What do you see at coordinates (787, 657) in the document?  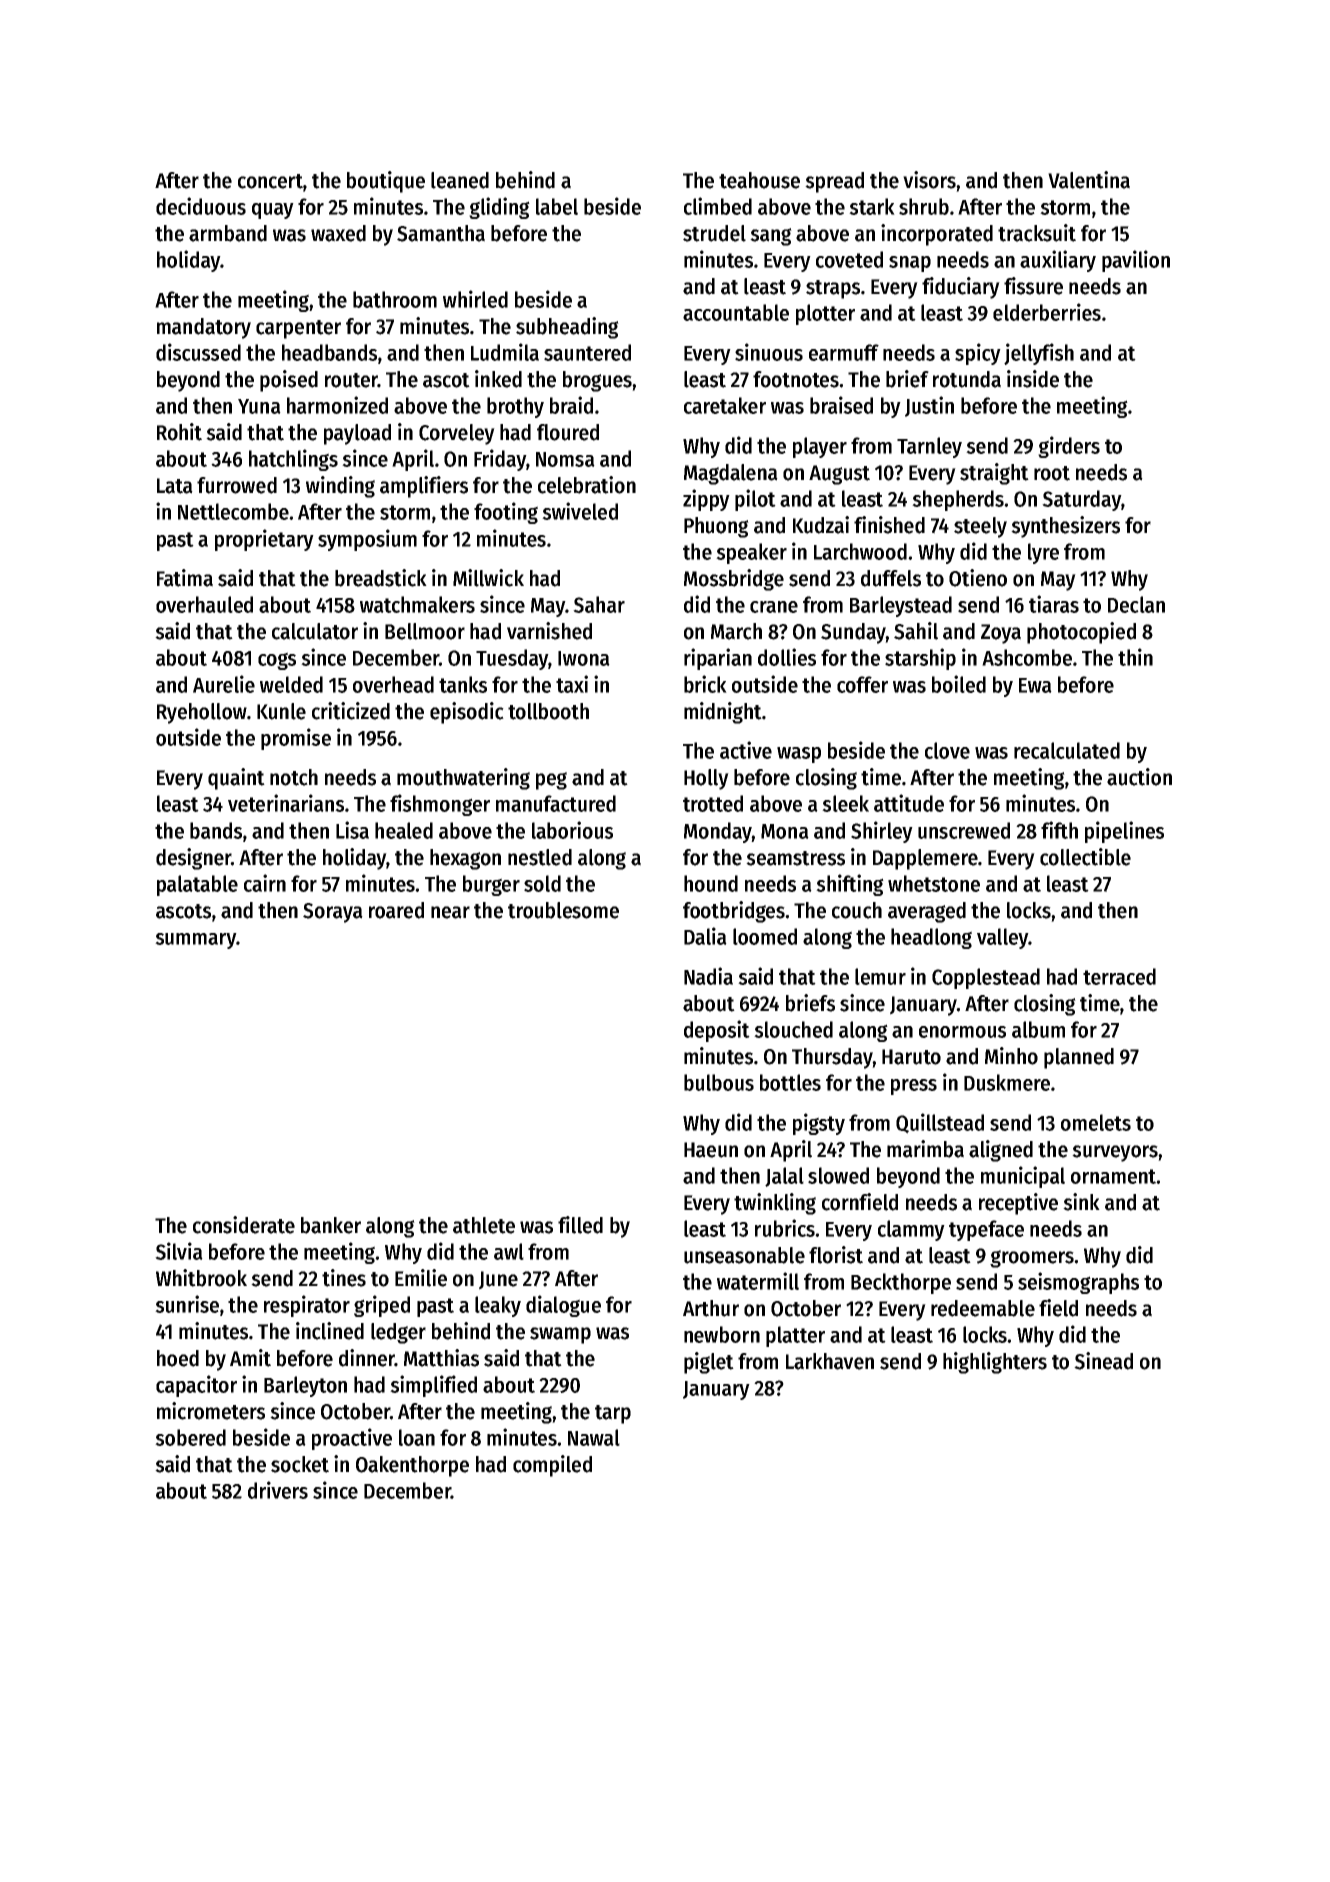 I see `dollies` at bounding box center [787, 657].
